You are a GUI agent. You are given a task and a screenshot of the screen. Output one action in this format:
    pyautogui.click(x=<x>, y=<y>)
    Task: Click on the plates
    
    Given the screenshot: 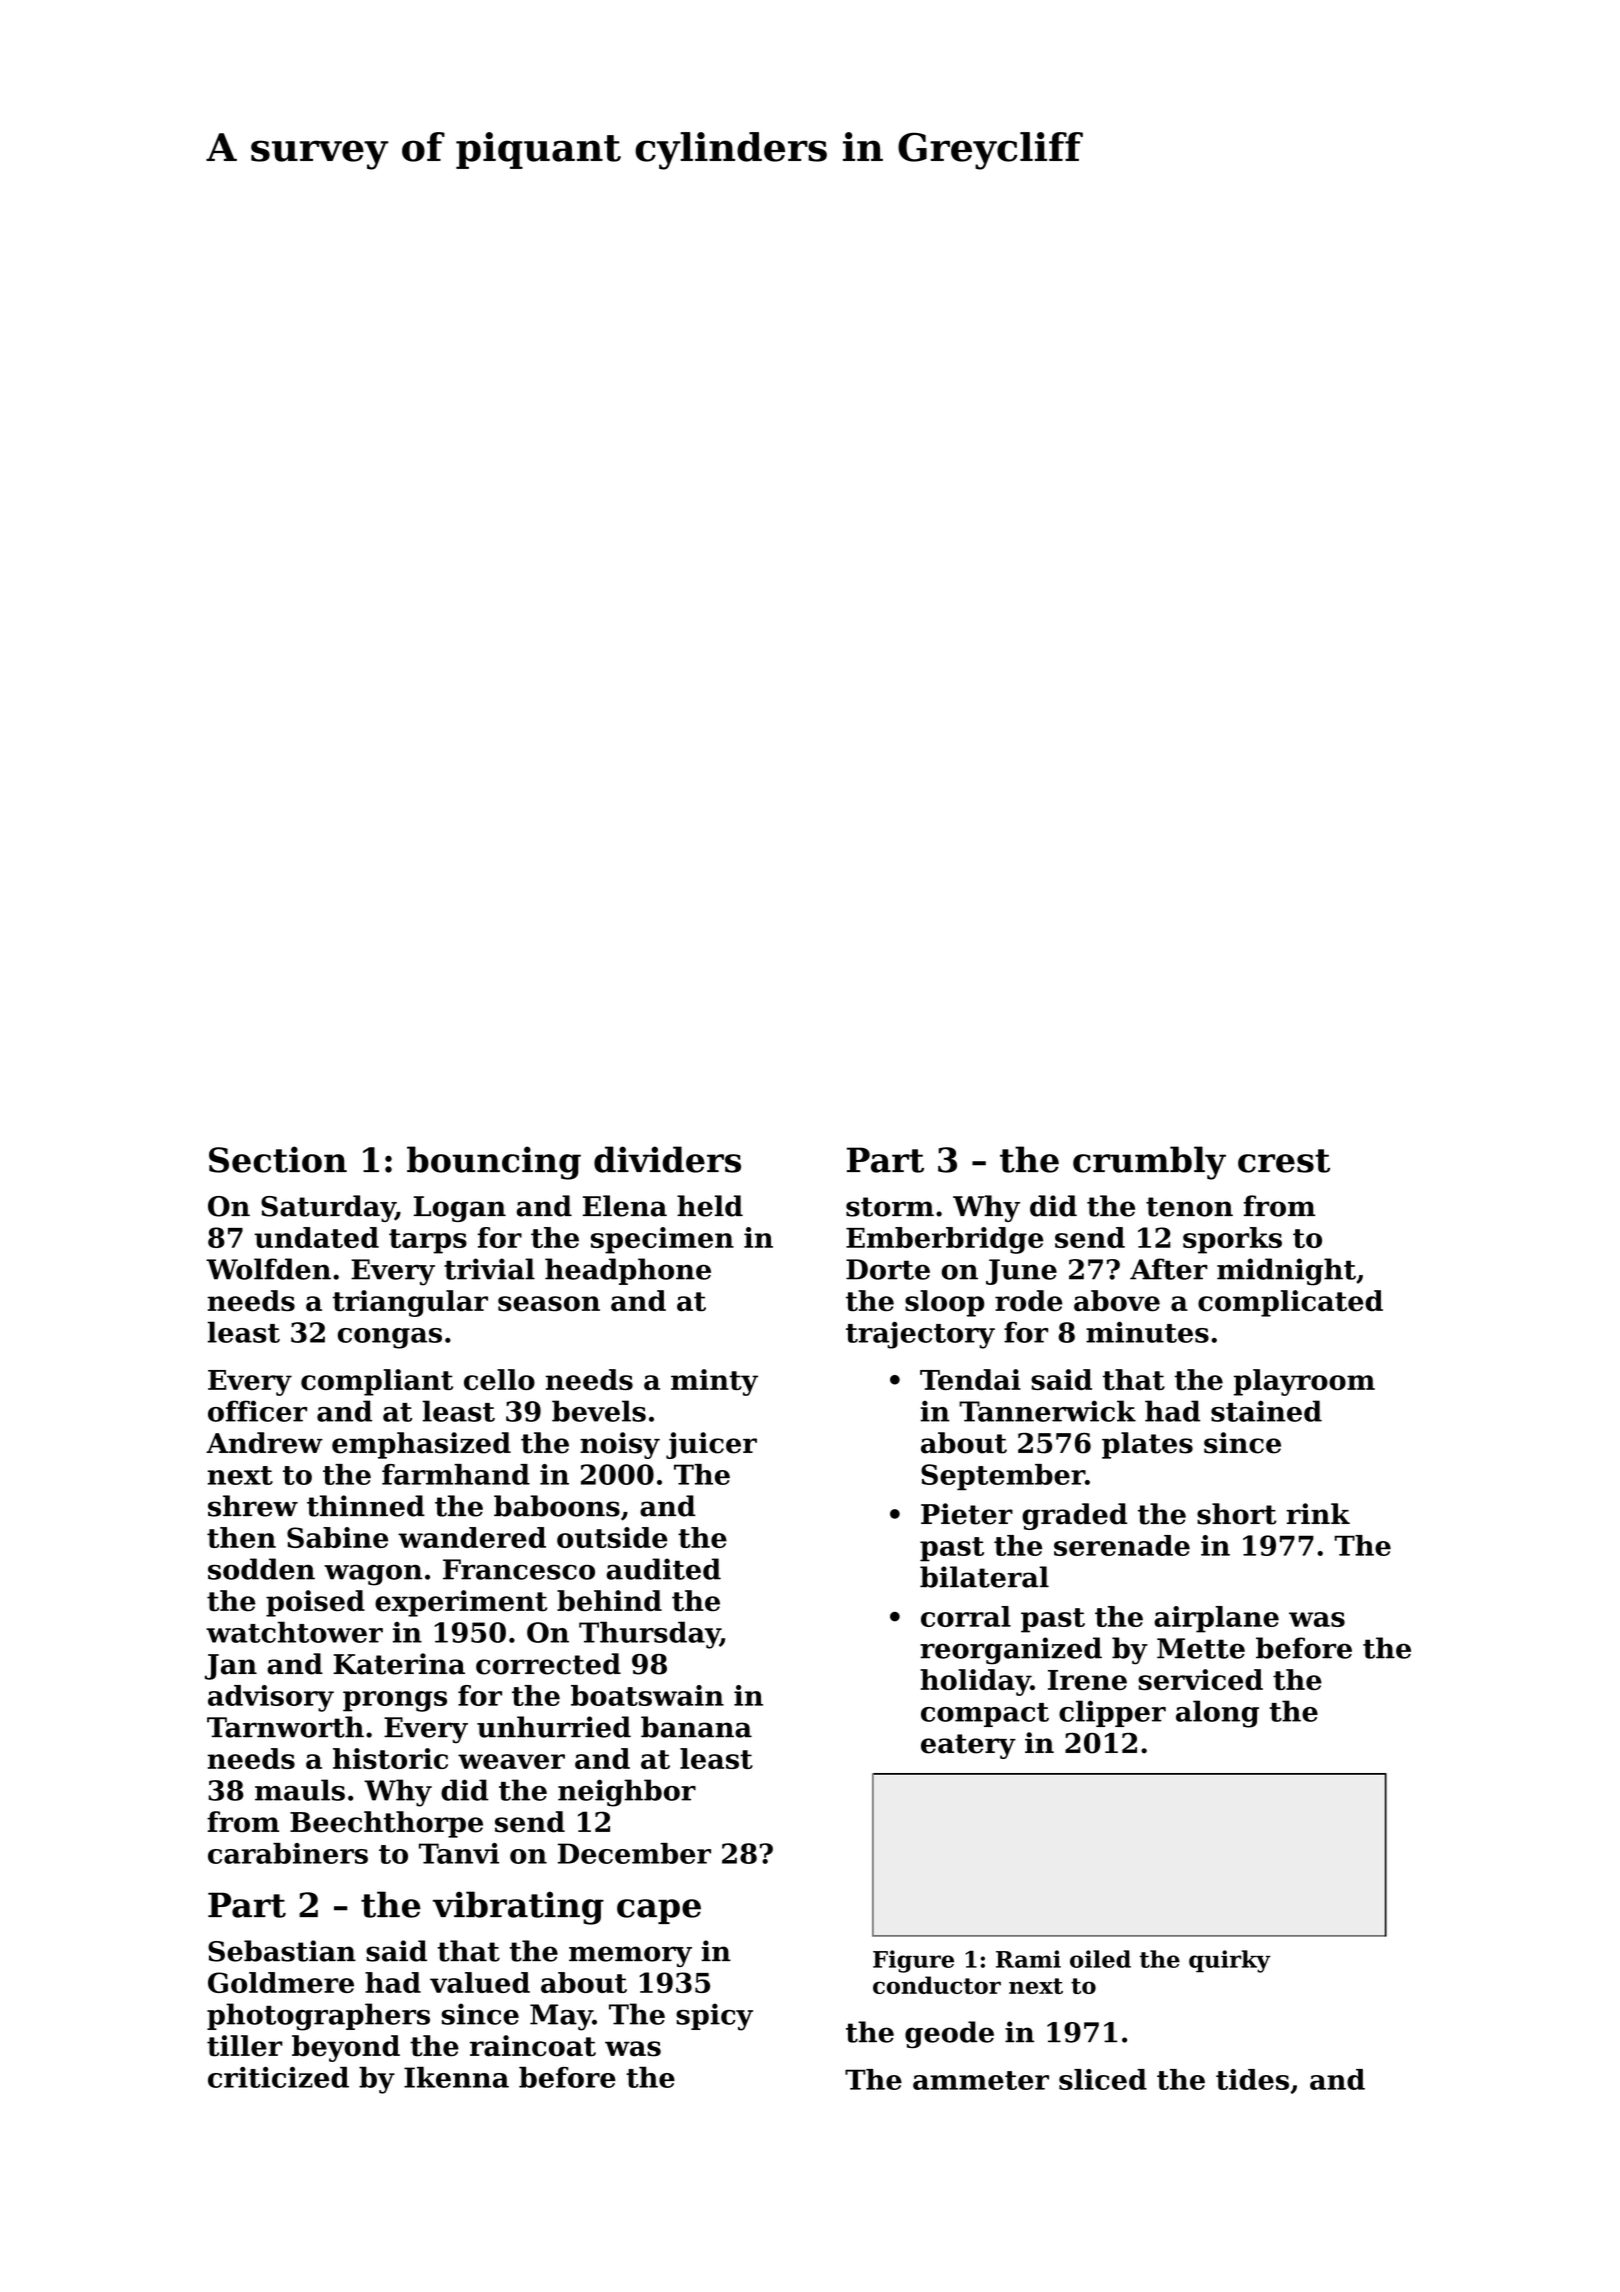 What is the action you would take?
    pyautogui.click(x=1147, y=1445)
